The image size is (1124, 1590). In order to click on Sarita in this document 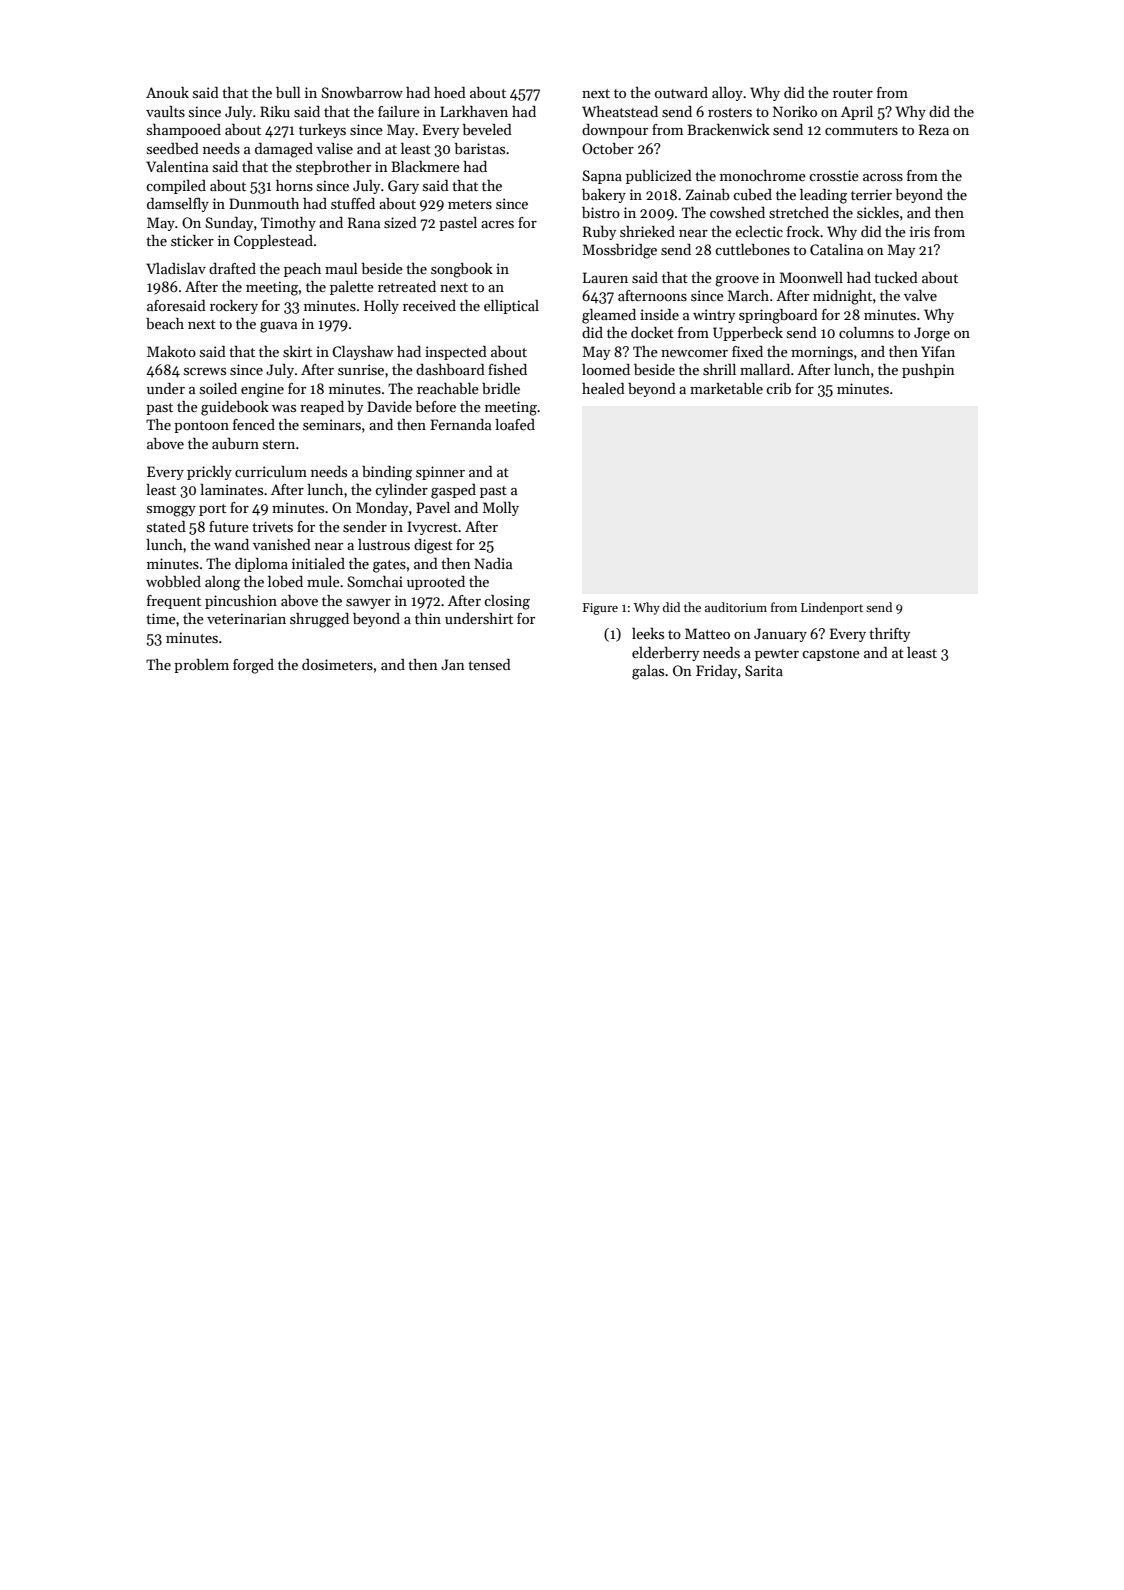, I will do `click(764, 670)`.
